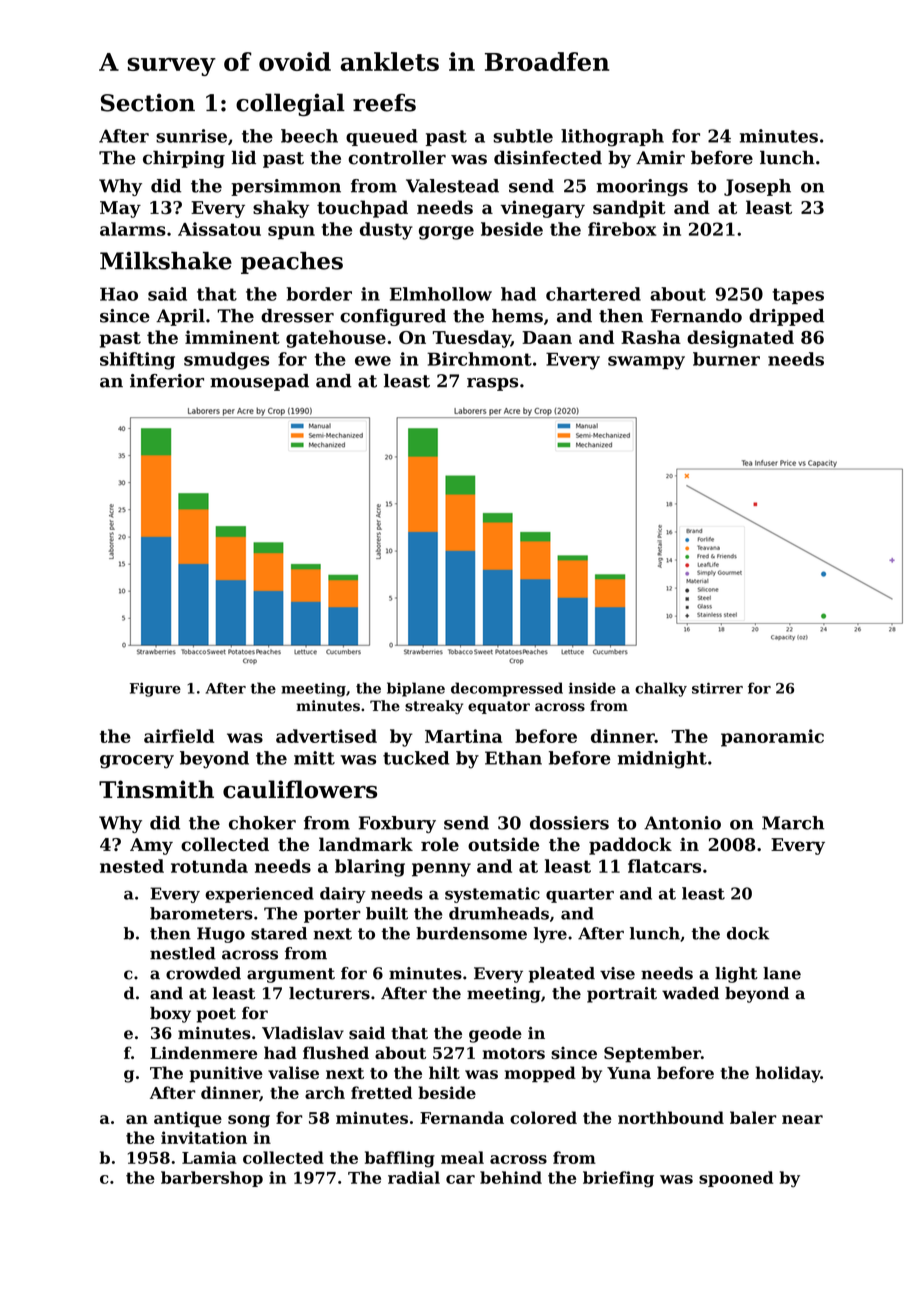 The height and width of the screenshot is (1308, 924). Describe the element at coordinates (132, 866) in the screenshot. I see `nested` at that location.
